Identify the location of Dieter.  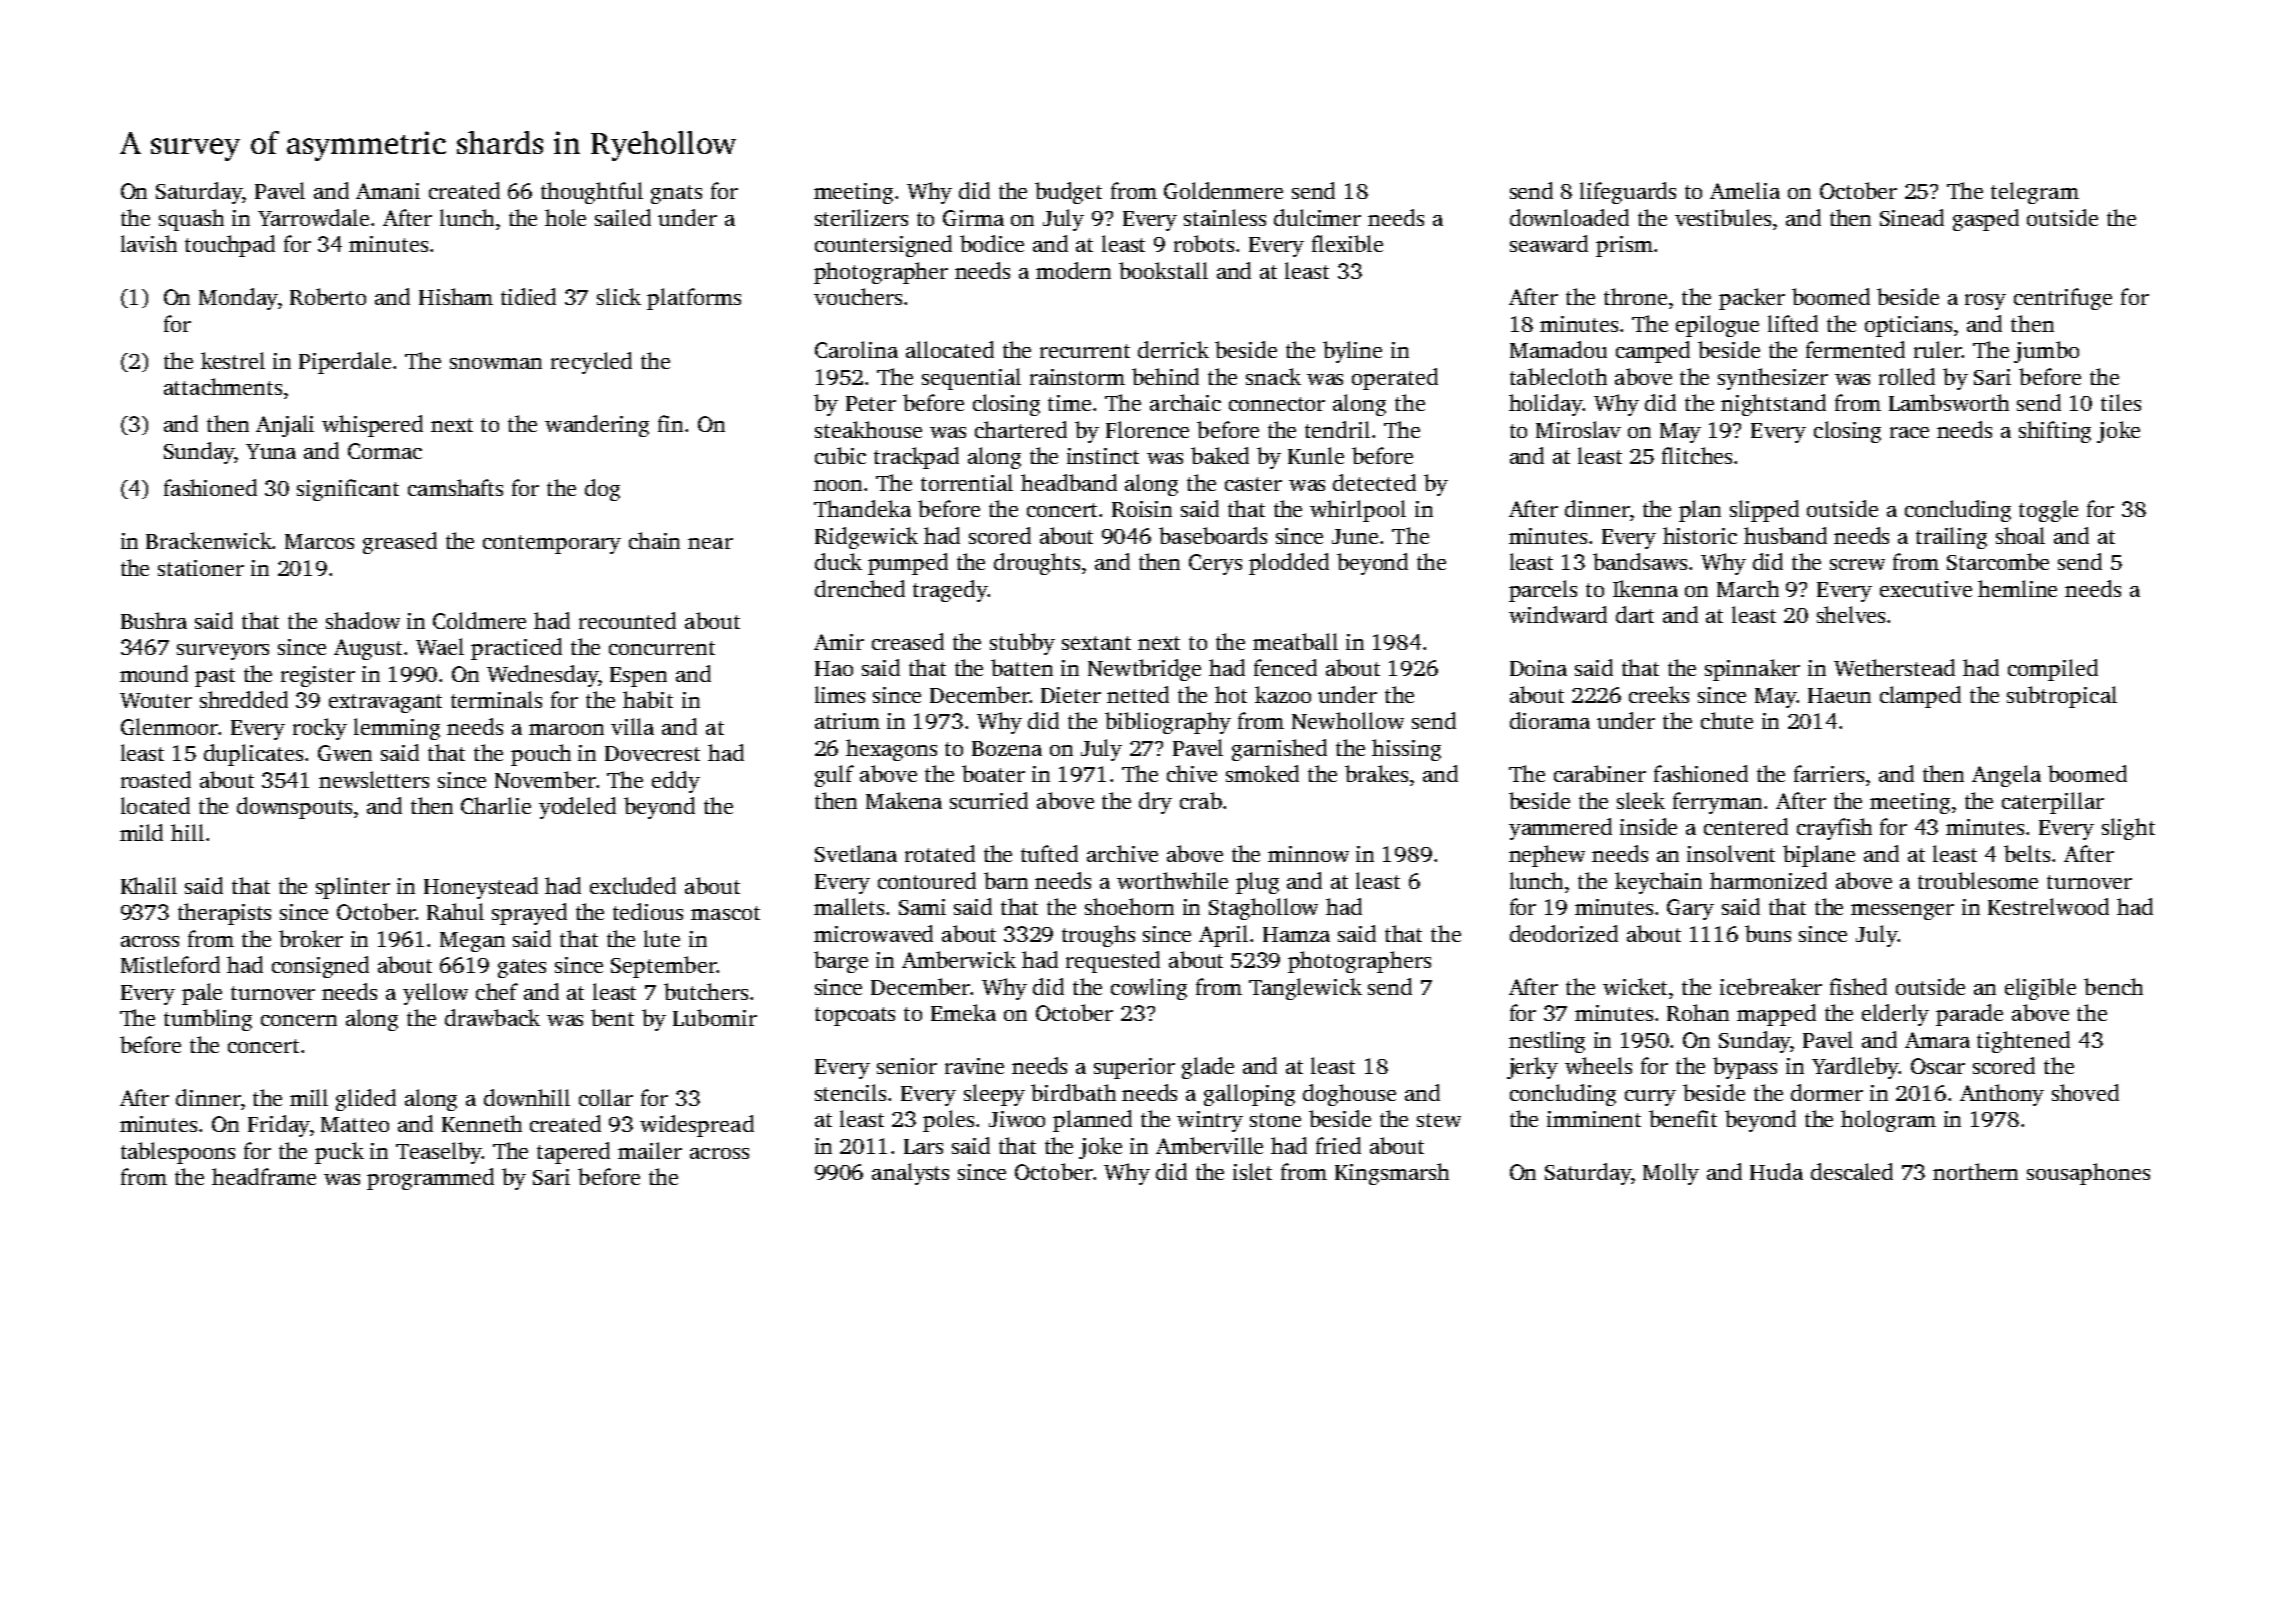
(1071, 695).
